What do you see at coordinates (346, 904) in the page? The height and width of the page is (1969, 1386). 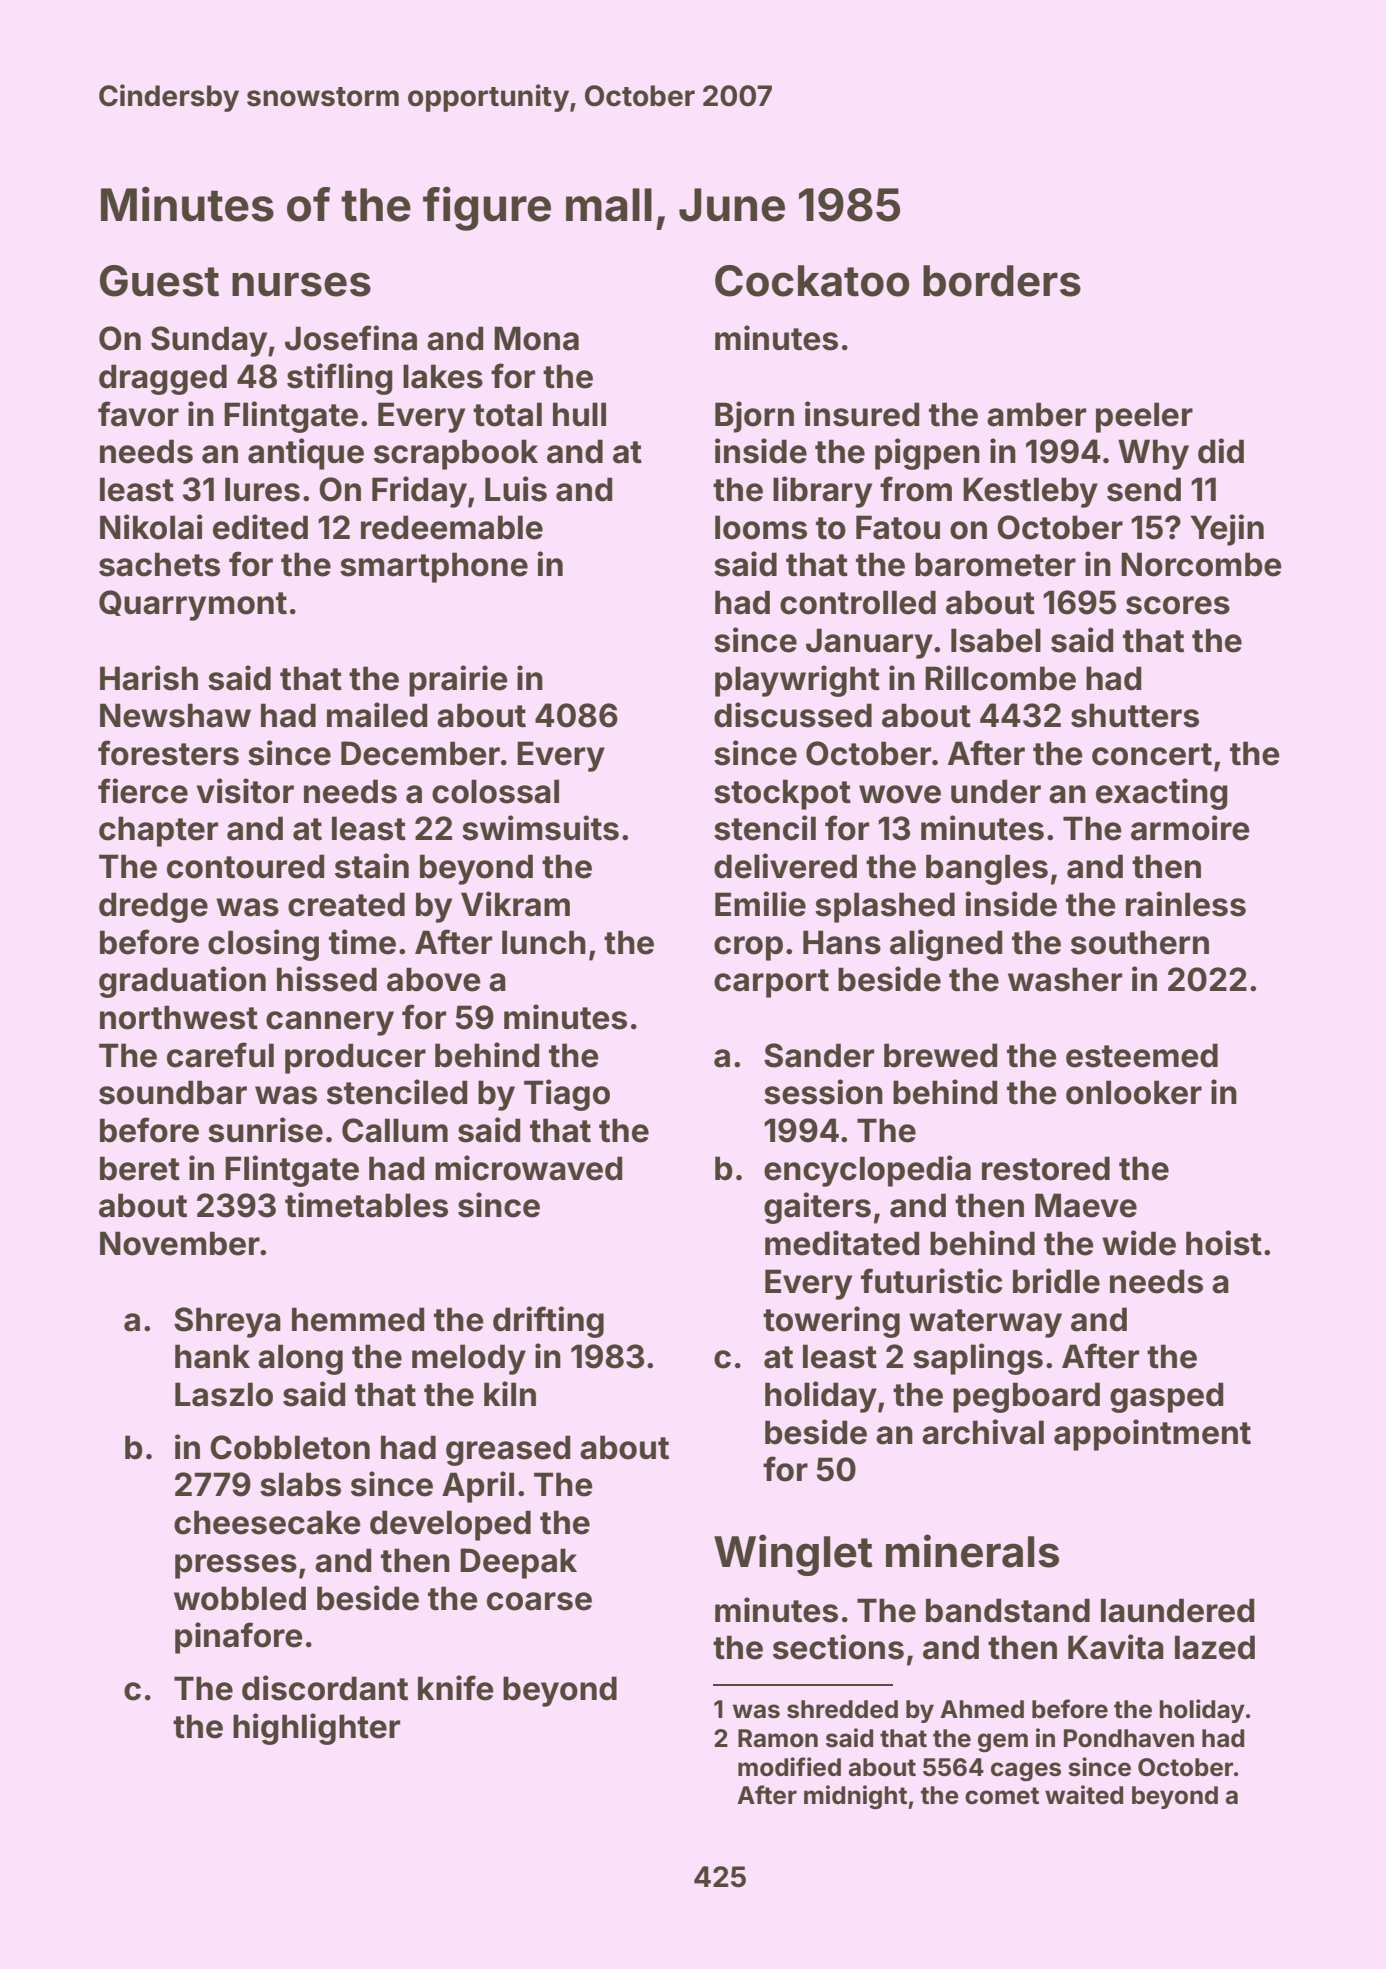 I see `created` at bounding box center [346, 904].
